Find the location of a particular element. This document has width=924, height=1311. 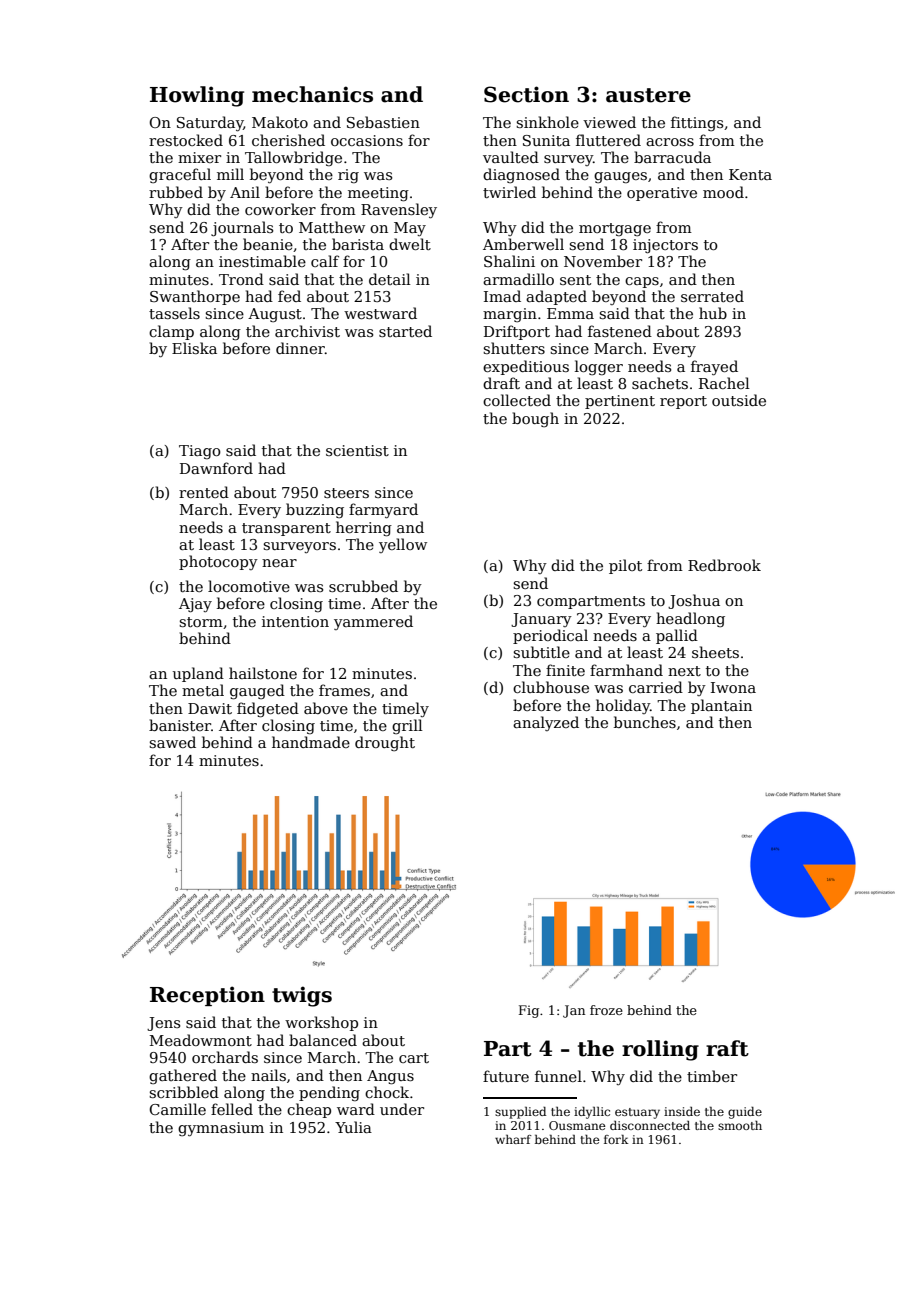

Redbrook is located at coordinates (724, 565).
